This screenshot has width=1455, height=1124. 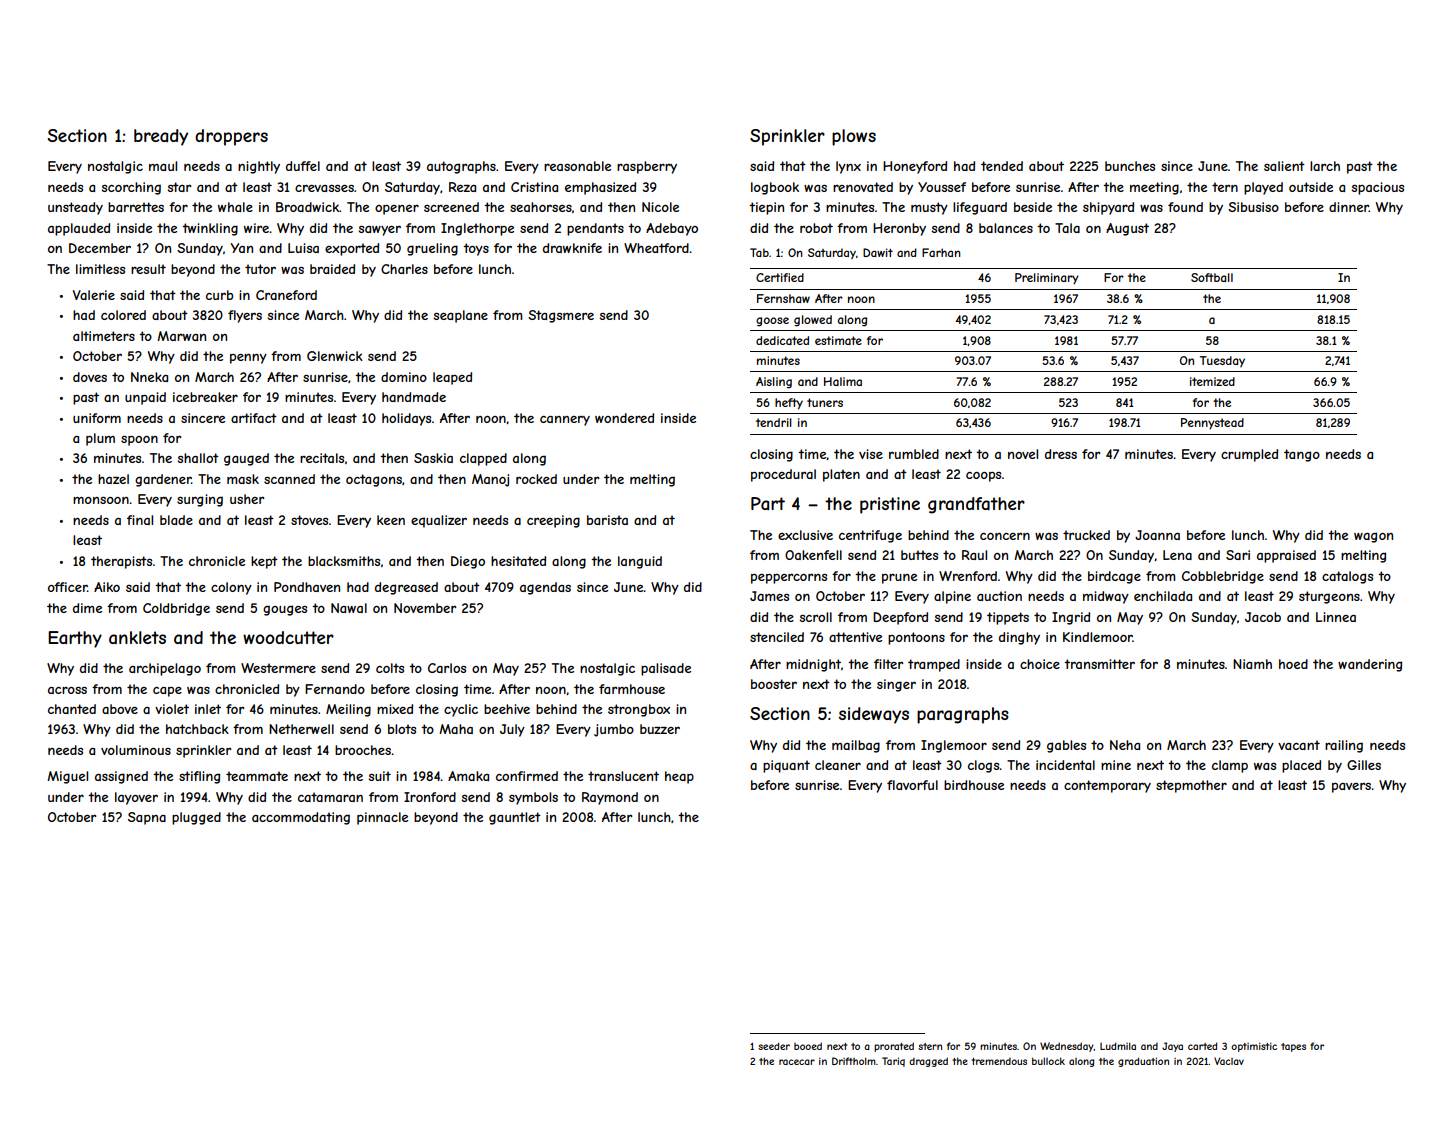 What do you see at coordinates (75, 208) in the screenshot?
I see `unsteady` at bounding box center [75, 208].
